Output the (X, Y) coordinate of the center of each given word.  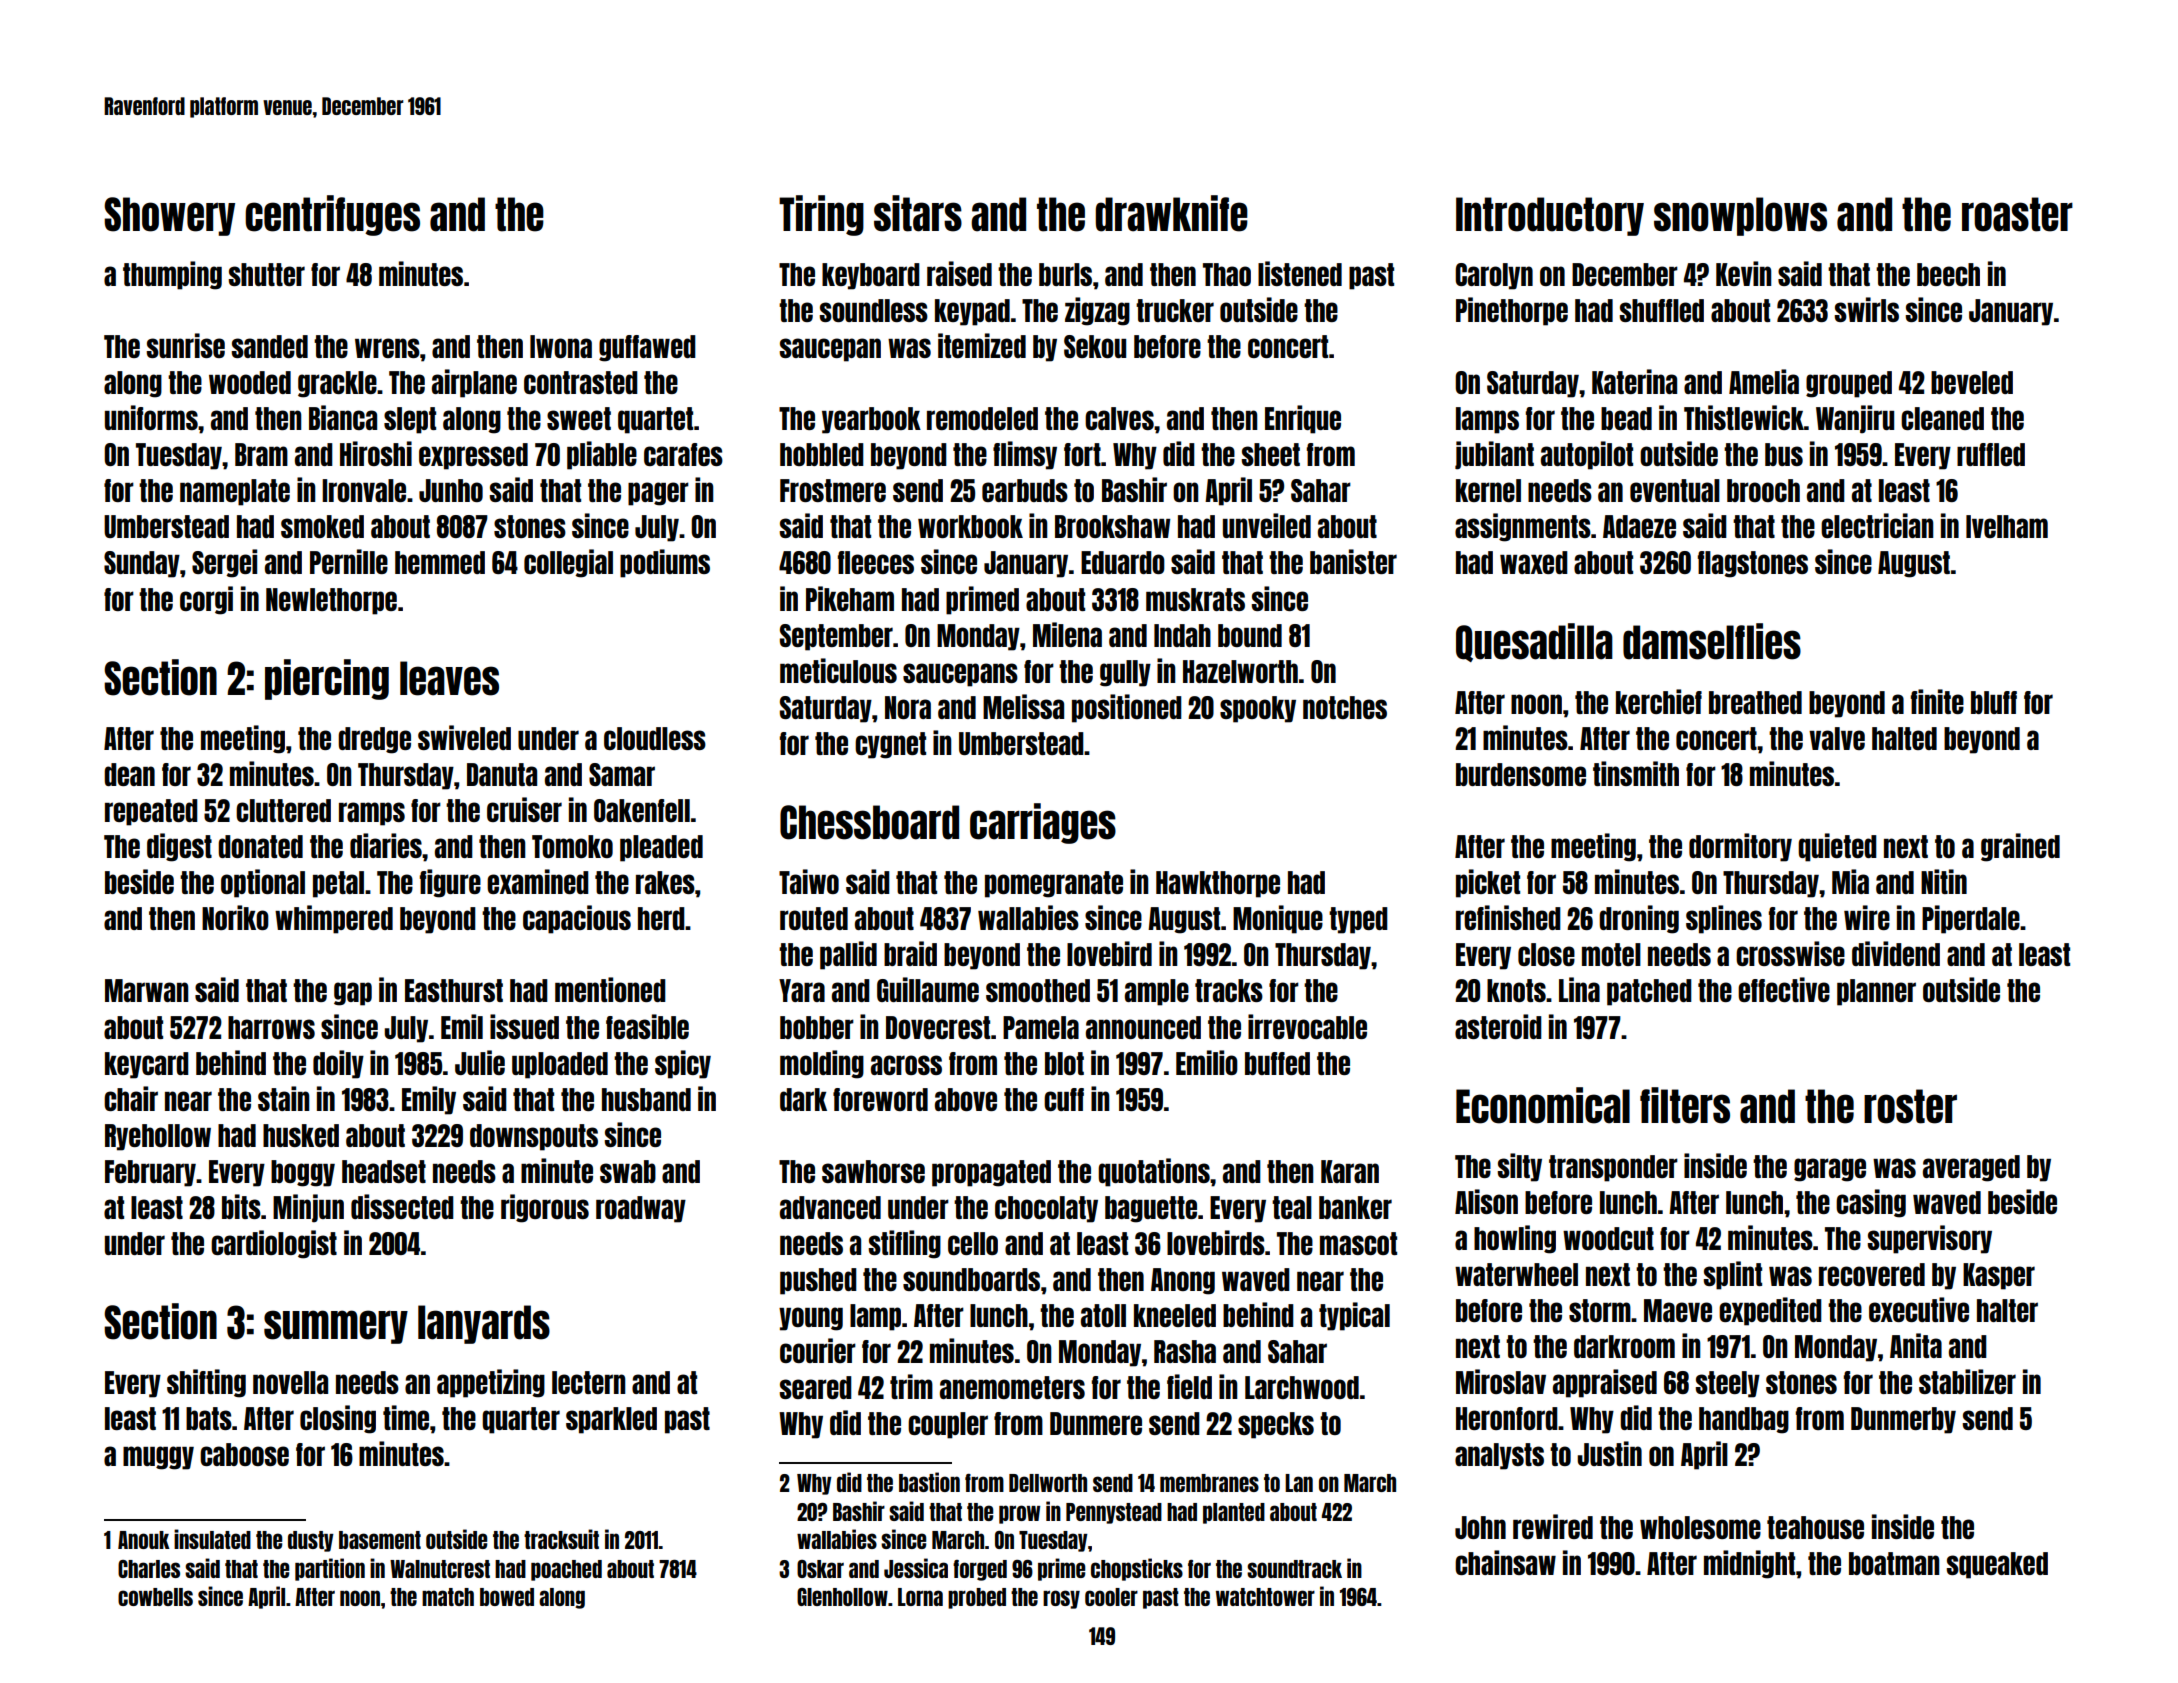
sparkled (611, 1420)
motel (1611, 954)
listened (1300, 273)
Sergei (224, 563)
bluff (1994, 702)
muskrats (1195, 599)
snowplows (1740, 216)
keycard (147, 1065)
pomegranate (1054, 884)
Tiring (821, 215)
